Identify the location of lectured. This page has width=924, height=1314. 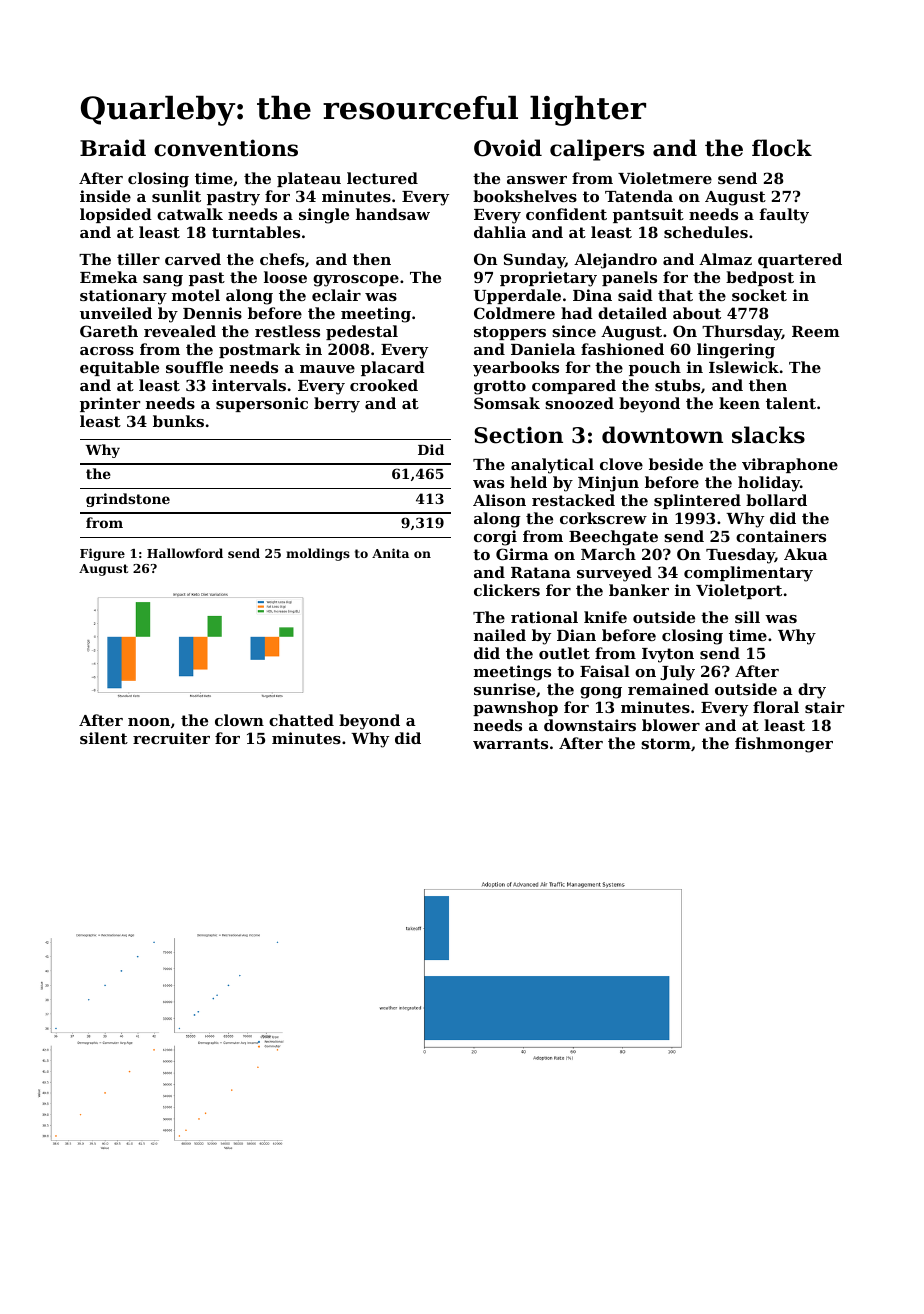
(382, 178).
